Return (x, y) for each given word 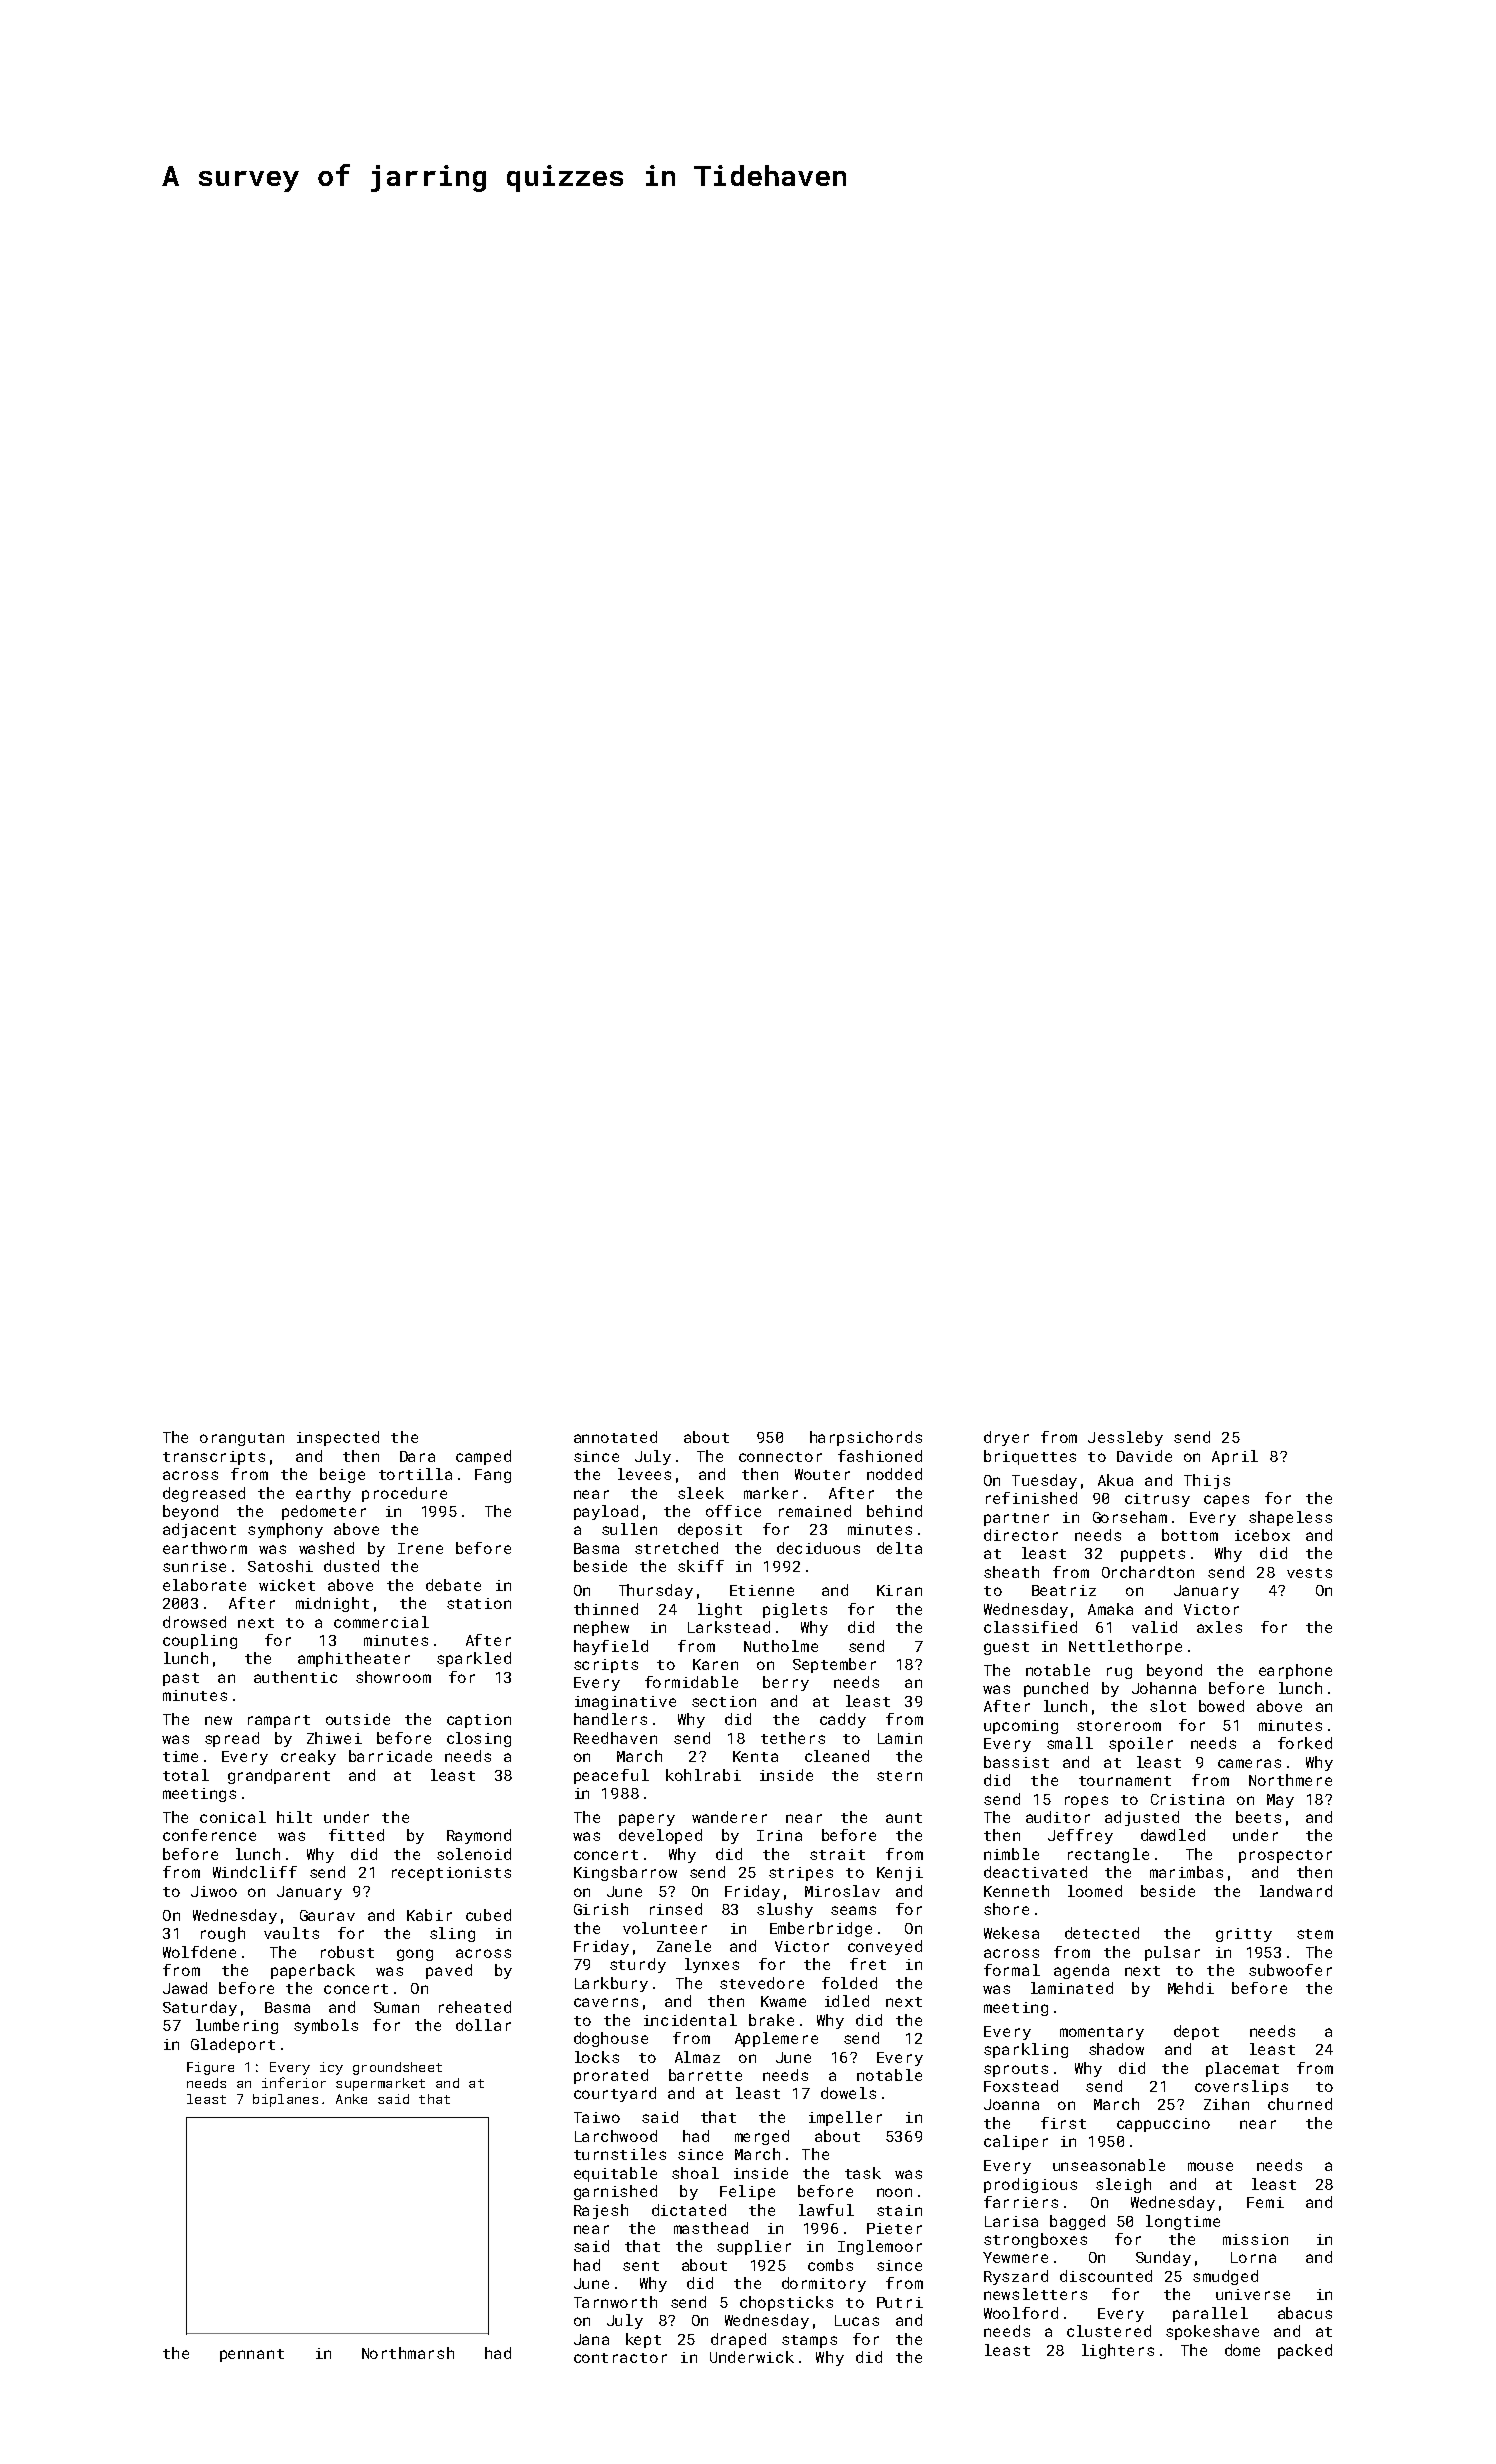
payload (606, 1512)
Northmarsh (408, 2353)
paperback (313, 1971)
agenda (1081, 1971)
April (1235, 1457)
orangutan (242, 1439)
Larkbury (611, 1984)
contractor (620, 2358)
